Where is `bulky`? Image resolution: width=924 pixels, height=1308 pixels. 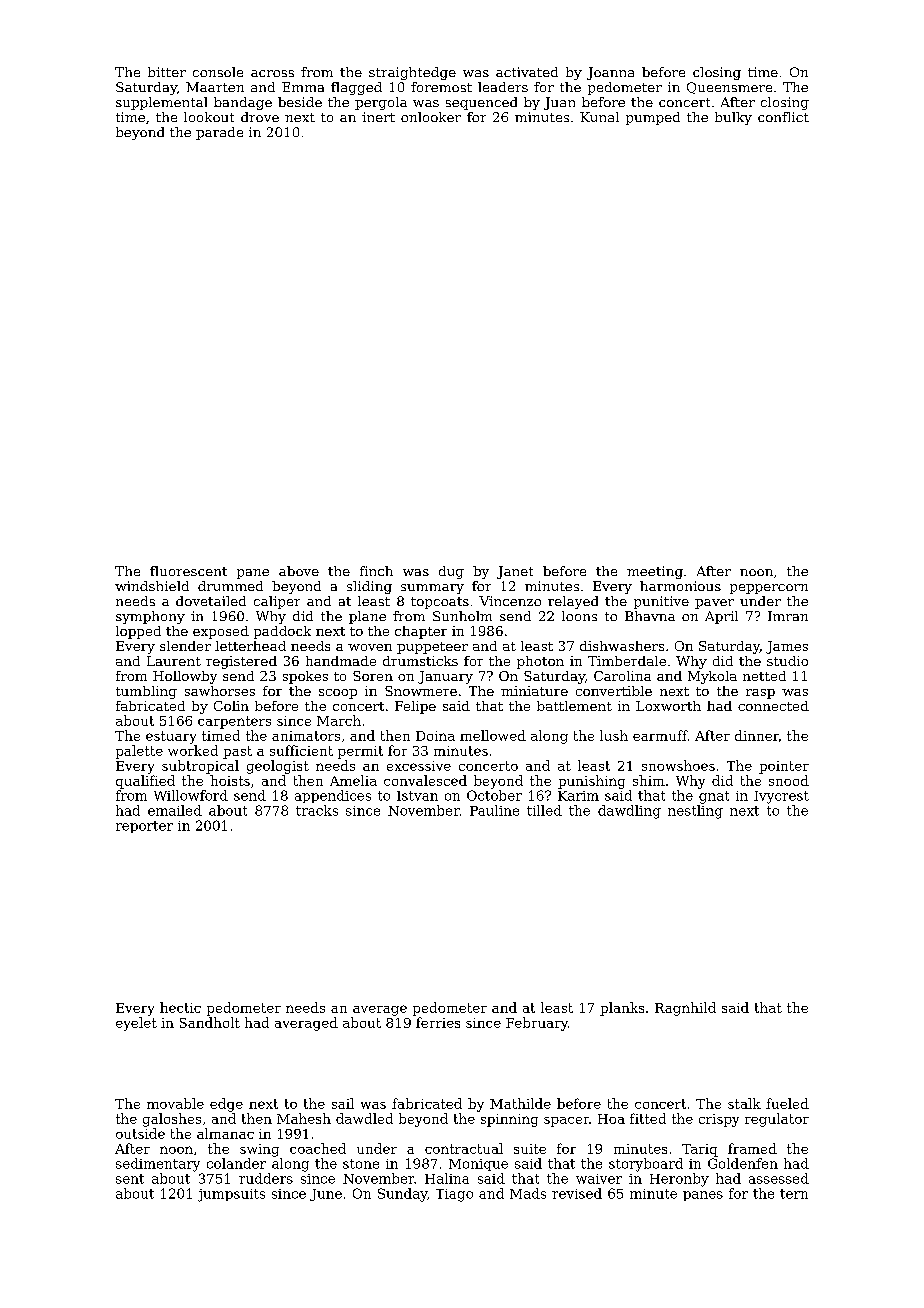 bulky is located at coordinates (733, 118).
